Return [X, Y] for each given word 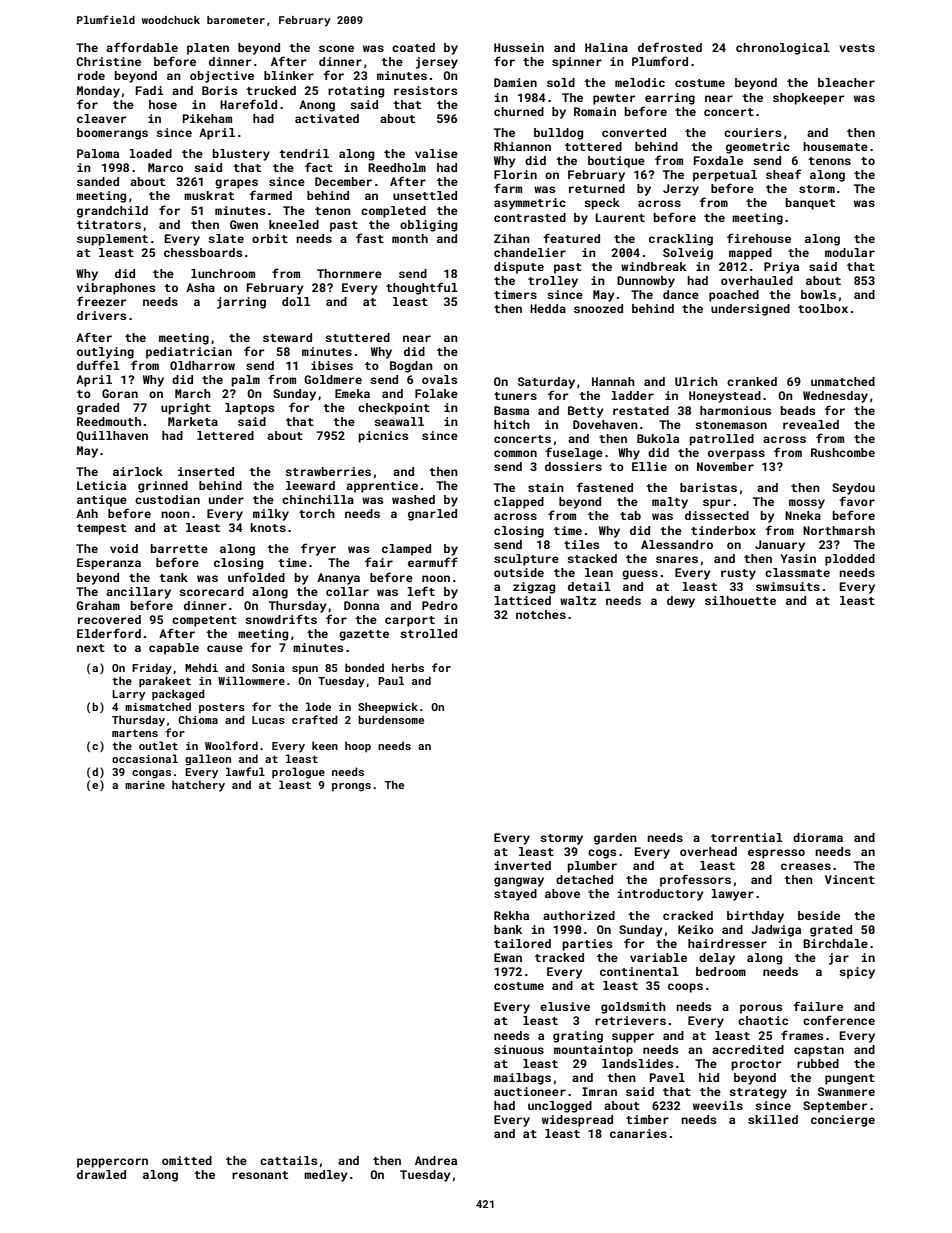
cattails [288, 1160]
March [193, 393]
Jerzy [681, 190]
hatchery [198, 786]
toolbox [823, 308]
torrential [747, 837]
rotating [356, 92]
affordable [142, 47]
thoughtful [422, 288]
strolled [428, 633]
